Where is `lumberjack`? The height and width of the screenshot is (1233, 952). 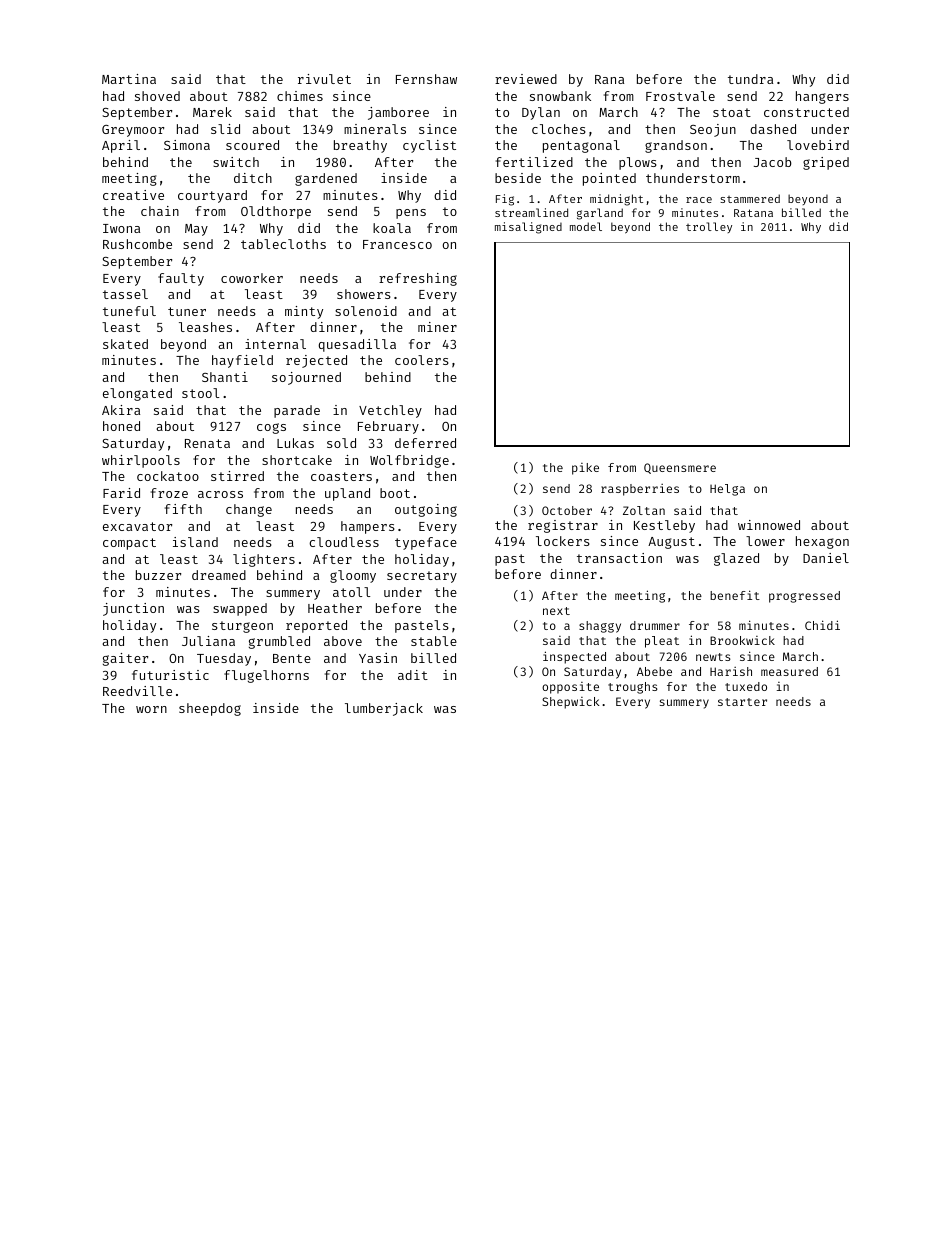 lumberjack is located at coordinates (384, 709).
